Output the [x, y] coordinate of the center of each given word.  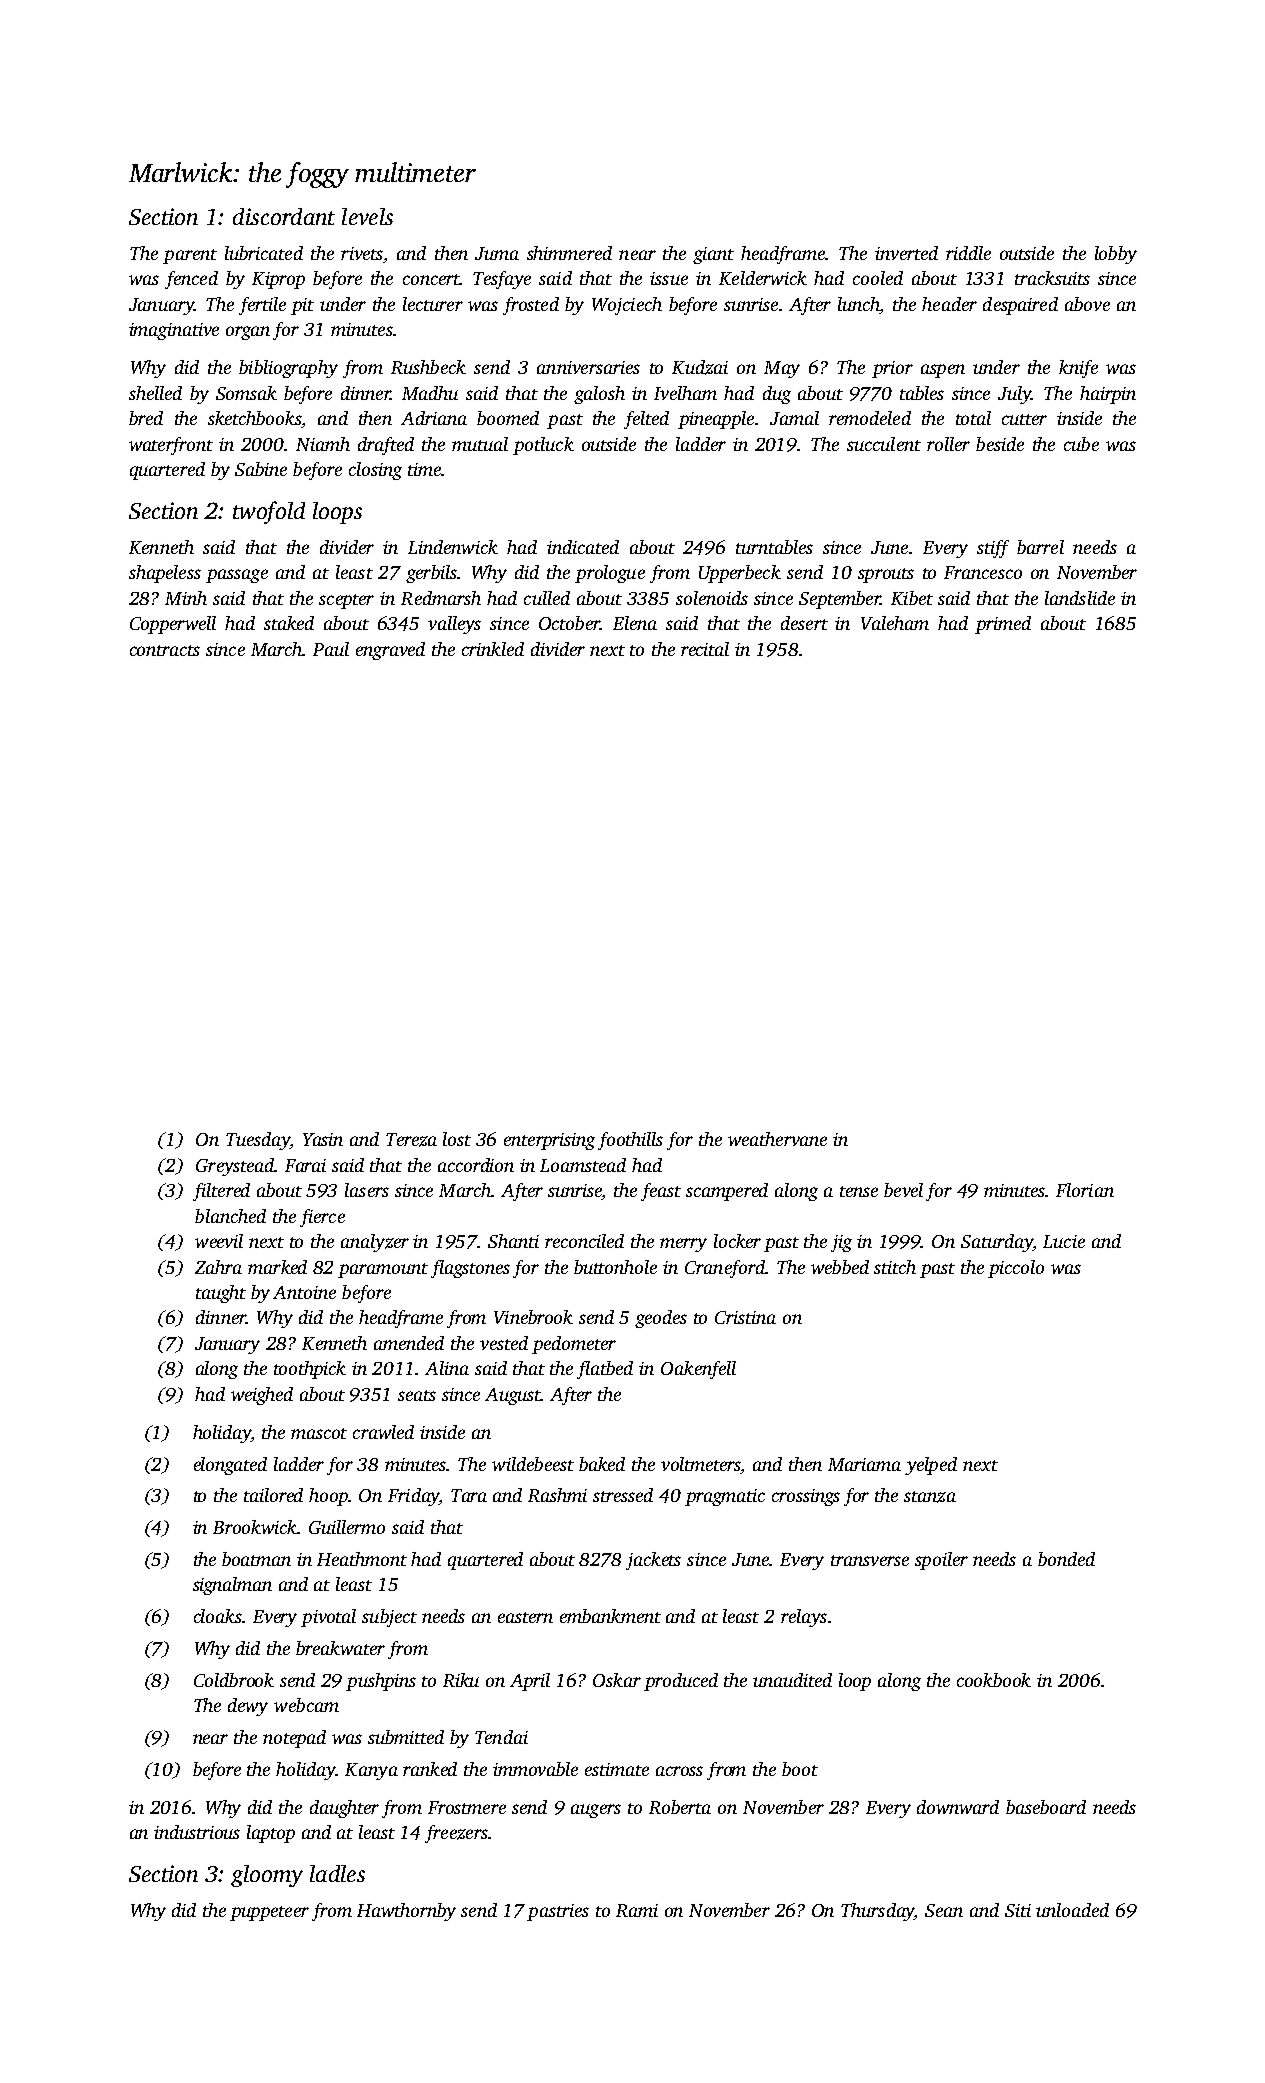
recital [705, 649]
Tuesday [258, 1141]
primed [1003, 625]
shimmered [569, 253]
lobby [1116, 255]
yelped [931, 1466]
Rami [637, 1910]
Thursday [877, 1912]
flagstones [470, 1269]
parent [190, 256]
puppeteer [269, 1913]
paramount [383, 1270]
